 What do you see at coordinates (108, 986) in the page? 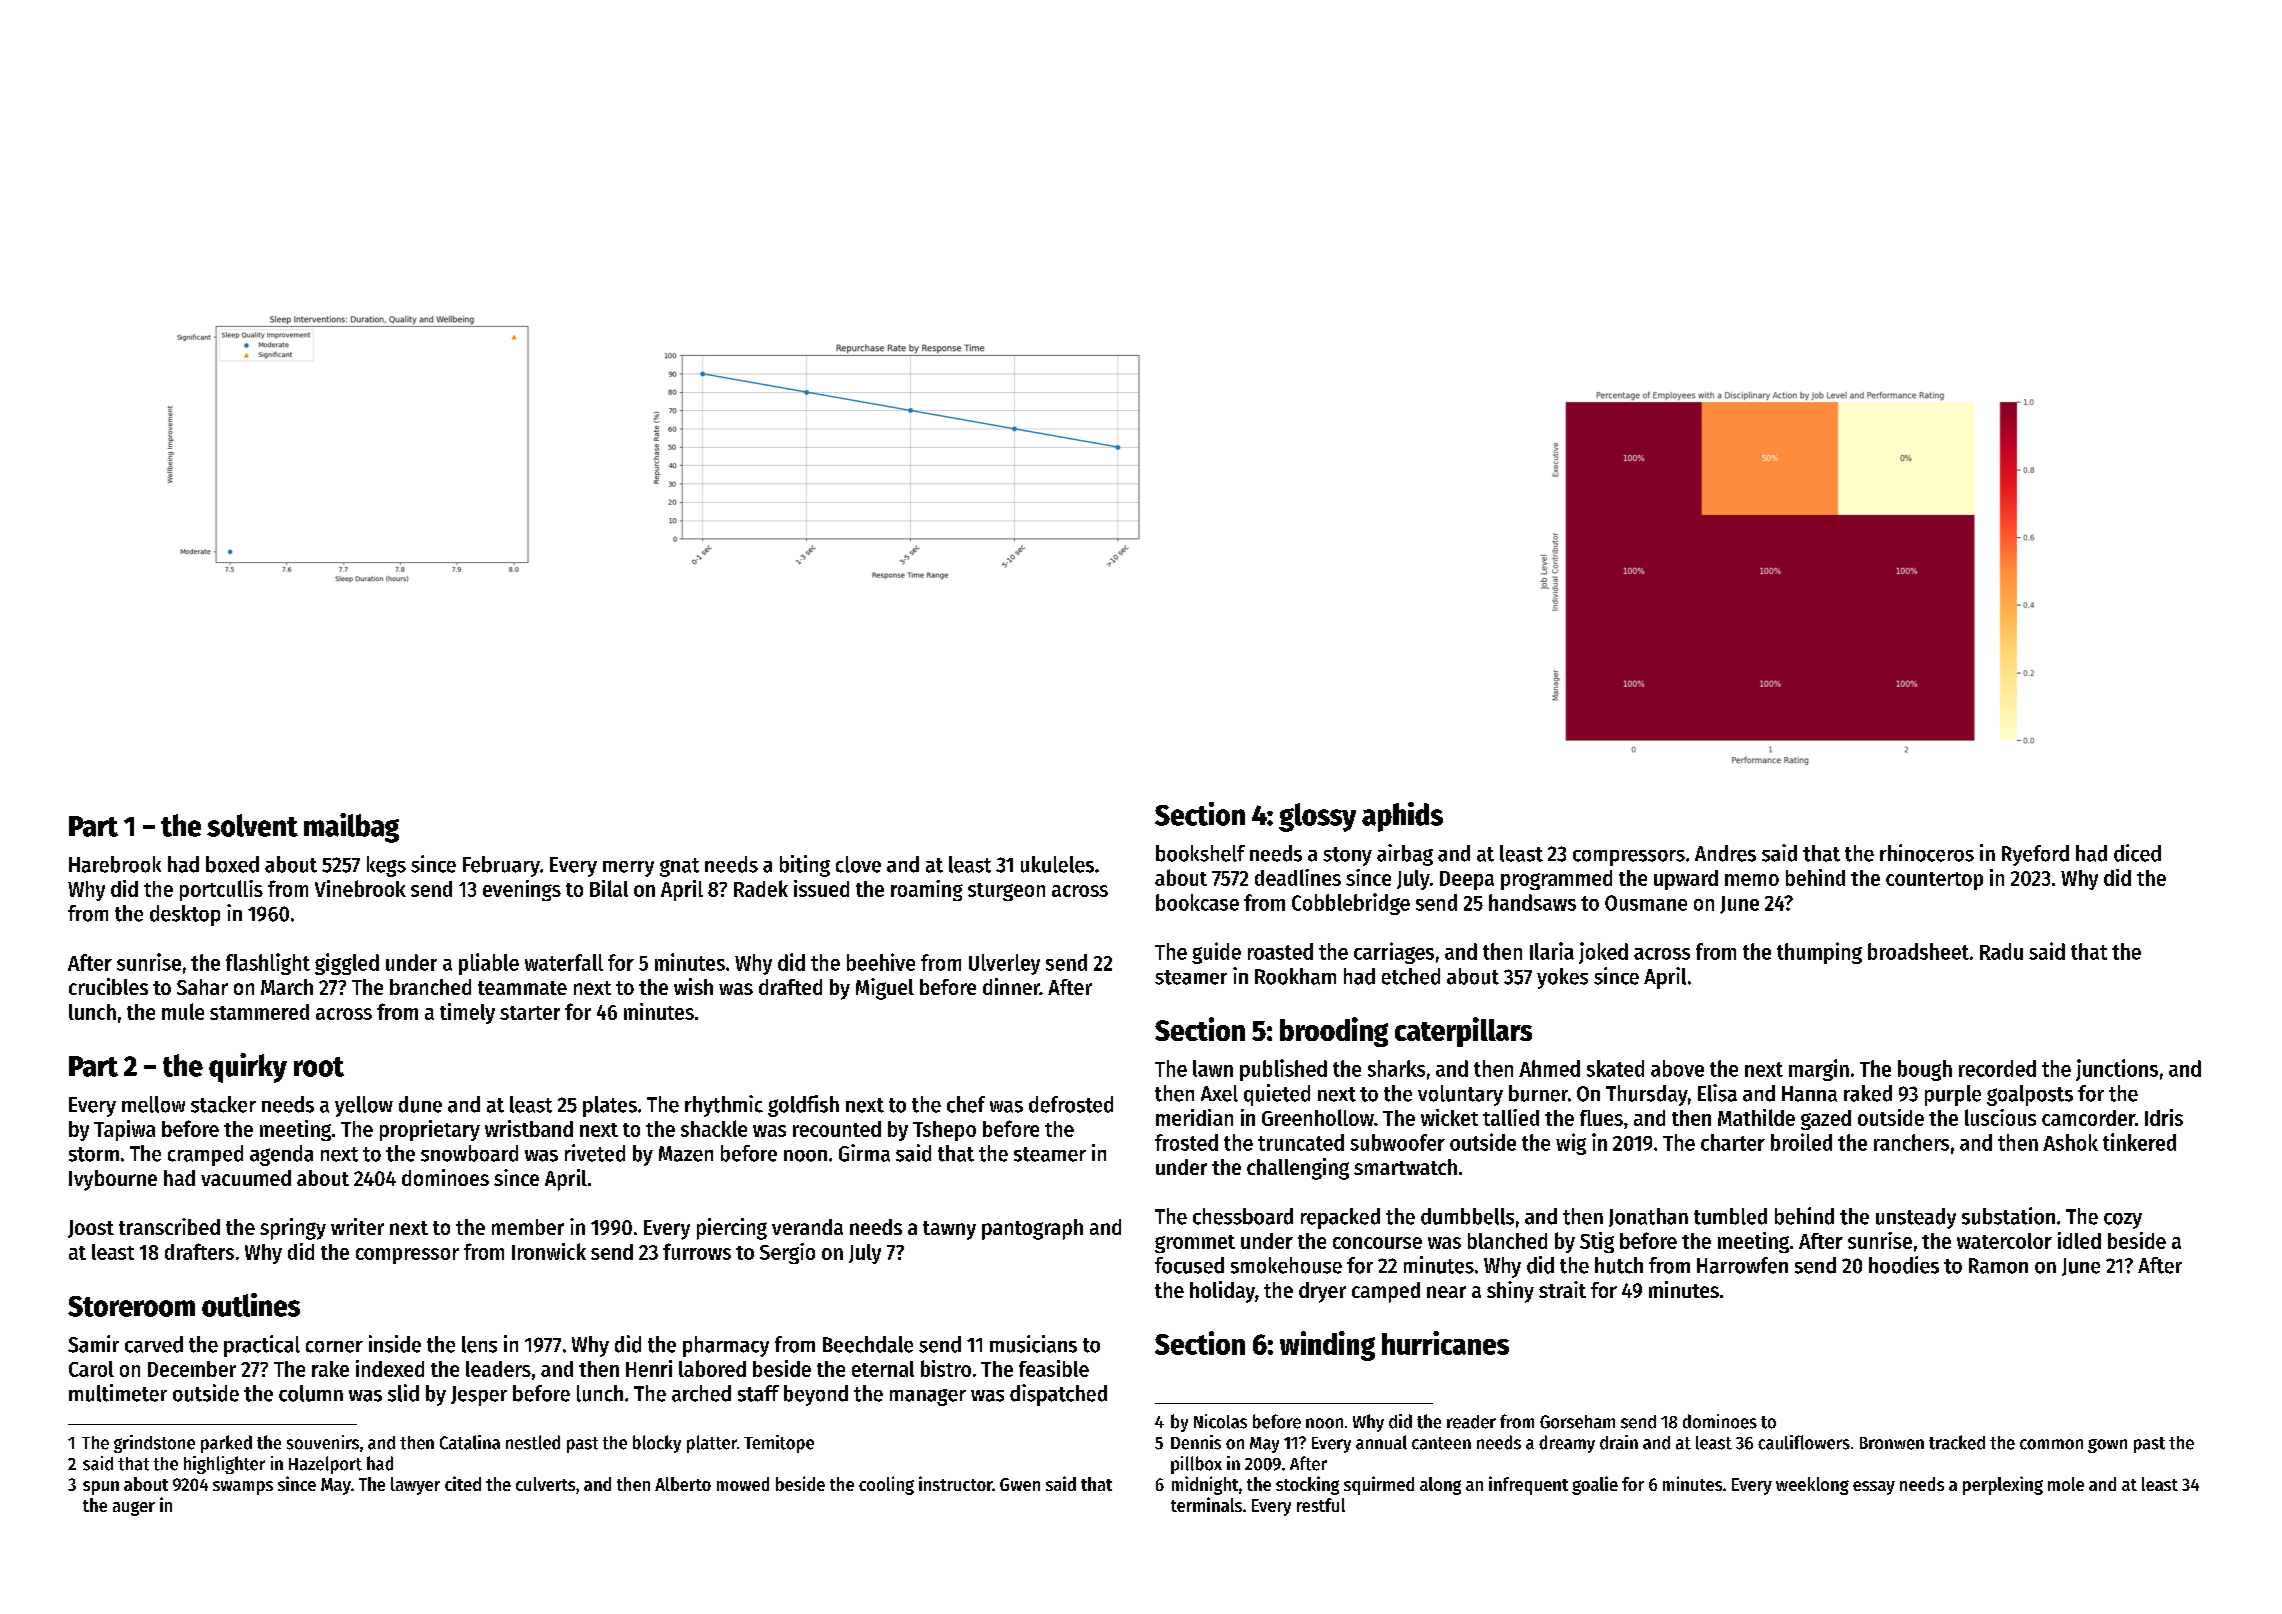
I see `crucibles` at bounding box center [108, 986].
